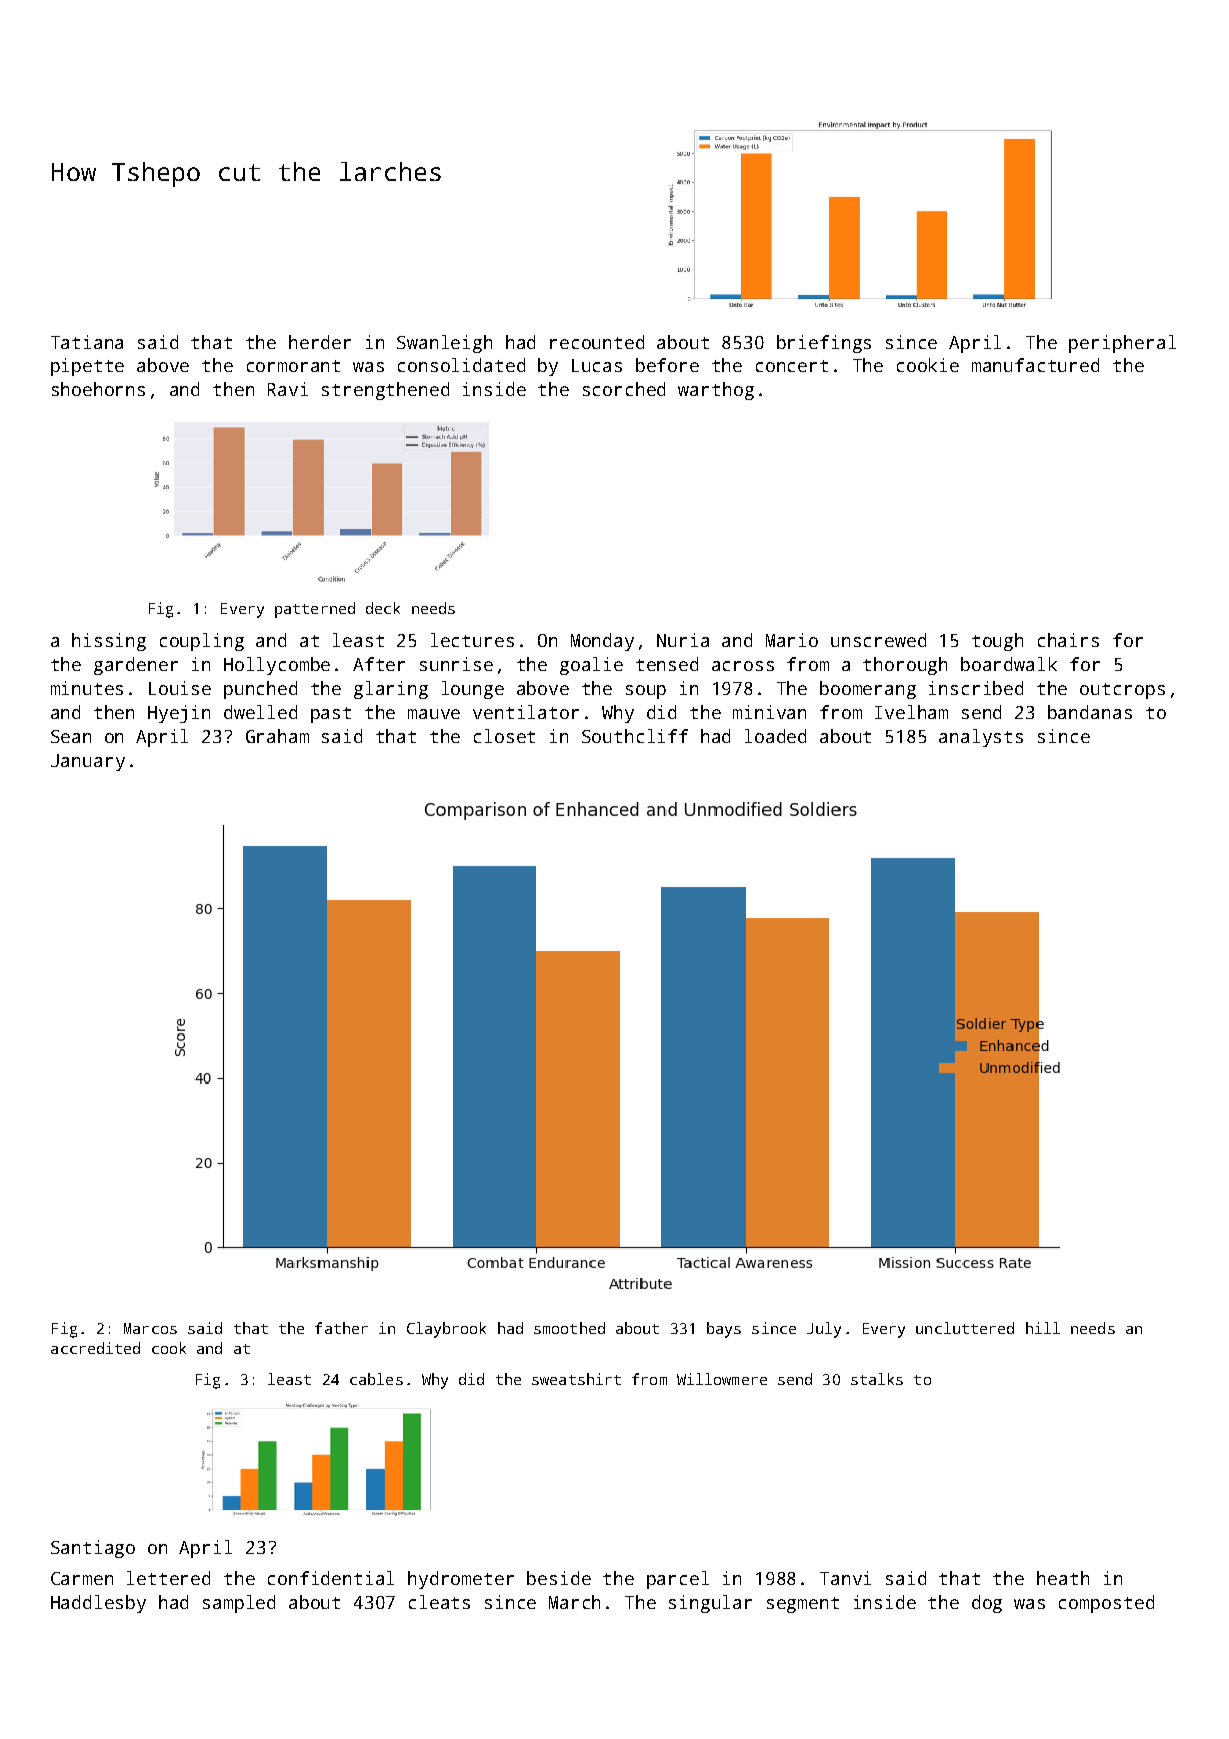  Describe the element at coordinates (724, 1330) in the screenshot. I see `bays` at that location.
